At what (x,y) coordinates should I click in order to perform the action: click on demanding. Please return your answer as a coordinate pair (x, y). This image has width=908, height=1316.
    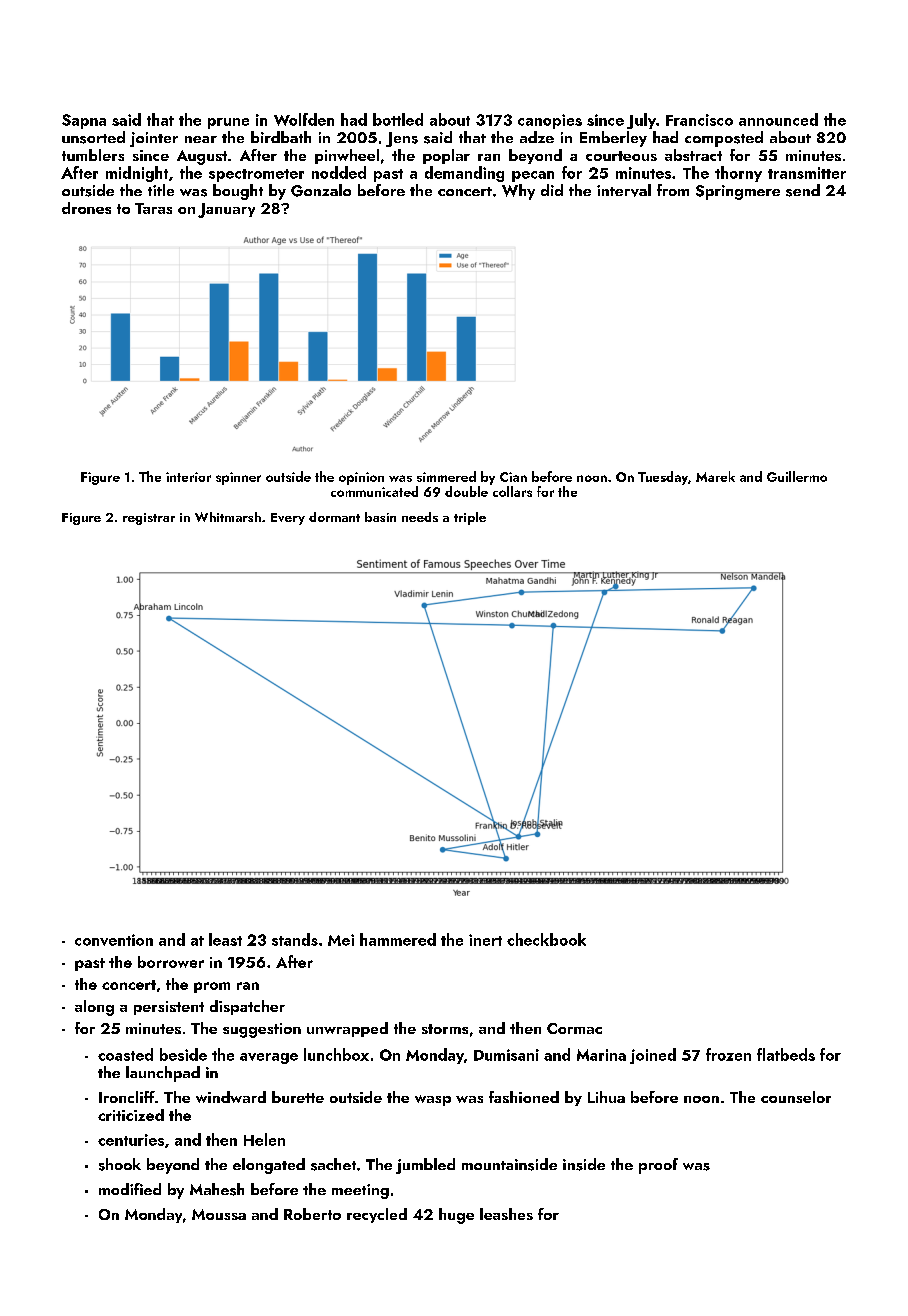
    Looking at the image, I should click on (464, 174).
